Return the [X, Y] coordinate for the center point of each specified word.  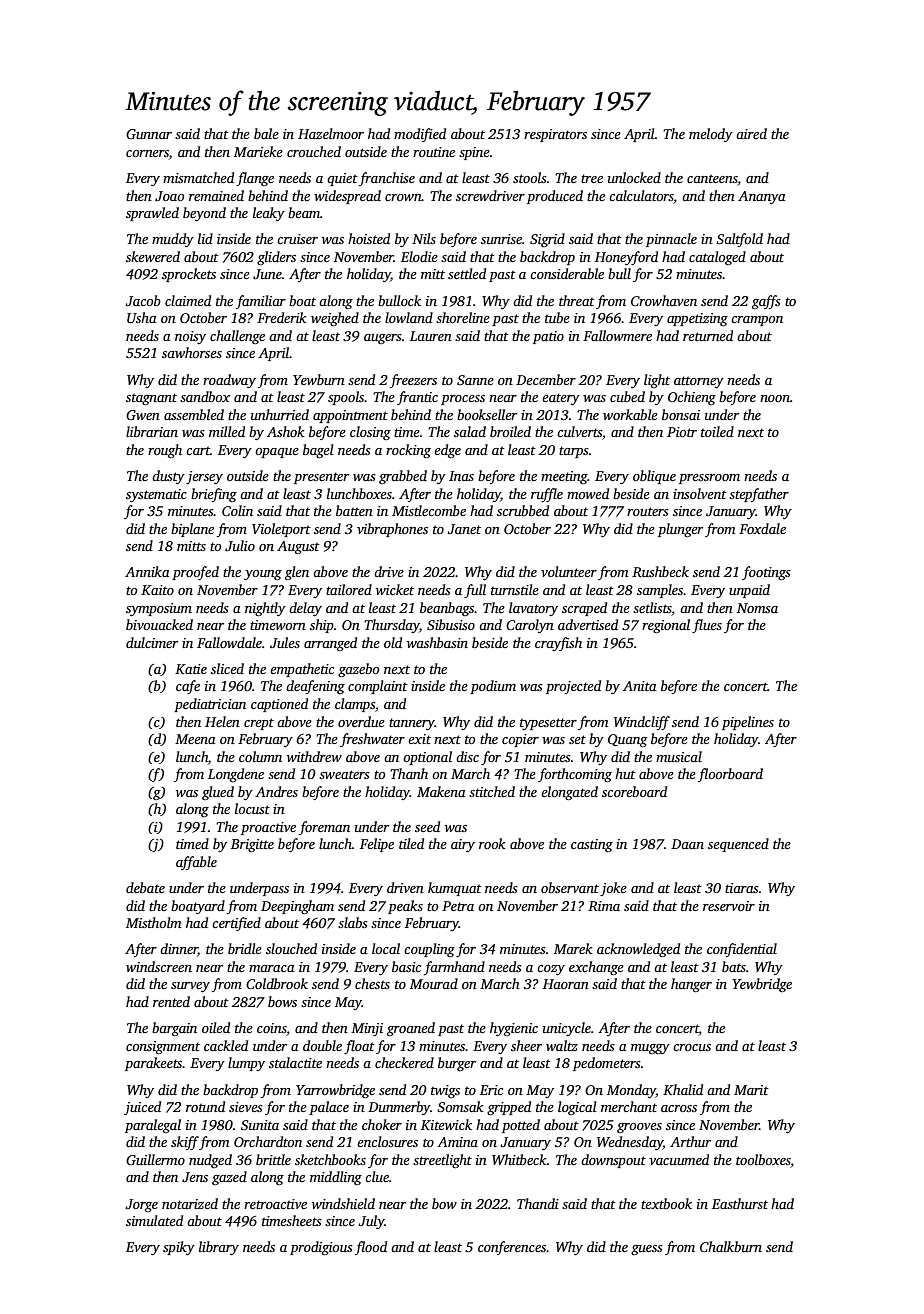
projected [573, 687]
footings [766, 573]
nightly [265, 609]
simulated [154, 1220]
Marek [573, 948]
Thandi [538, 1203]
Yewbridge [762, 985]
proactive [268, 828]
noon [775, 398]
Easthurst [740, 1203]
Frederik [282, 317]
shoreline [463, 317]
